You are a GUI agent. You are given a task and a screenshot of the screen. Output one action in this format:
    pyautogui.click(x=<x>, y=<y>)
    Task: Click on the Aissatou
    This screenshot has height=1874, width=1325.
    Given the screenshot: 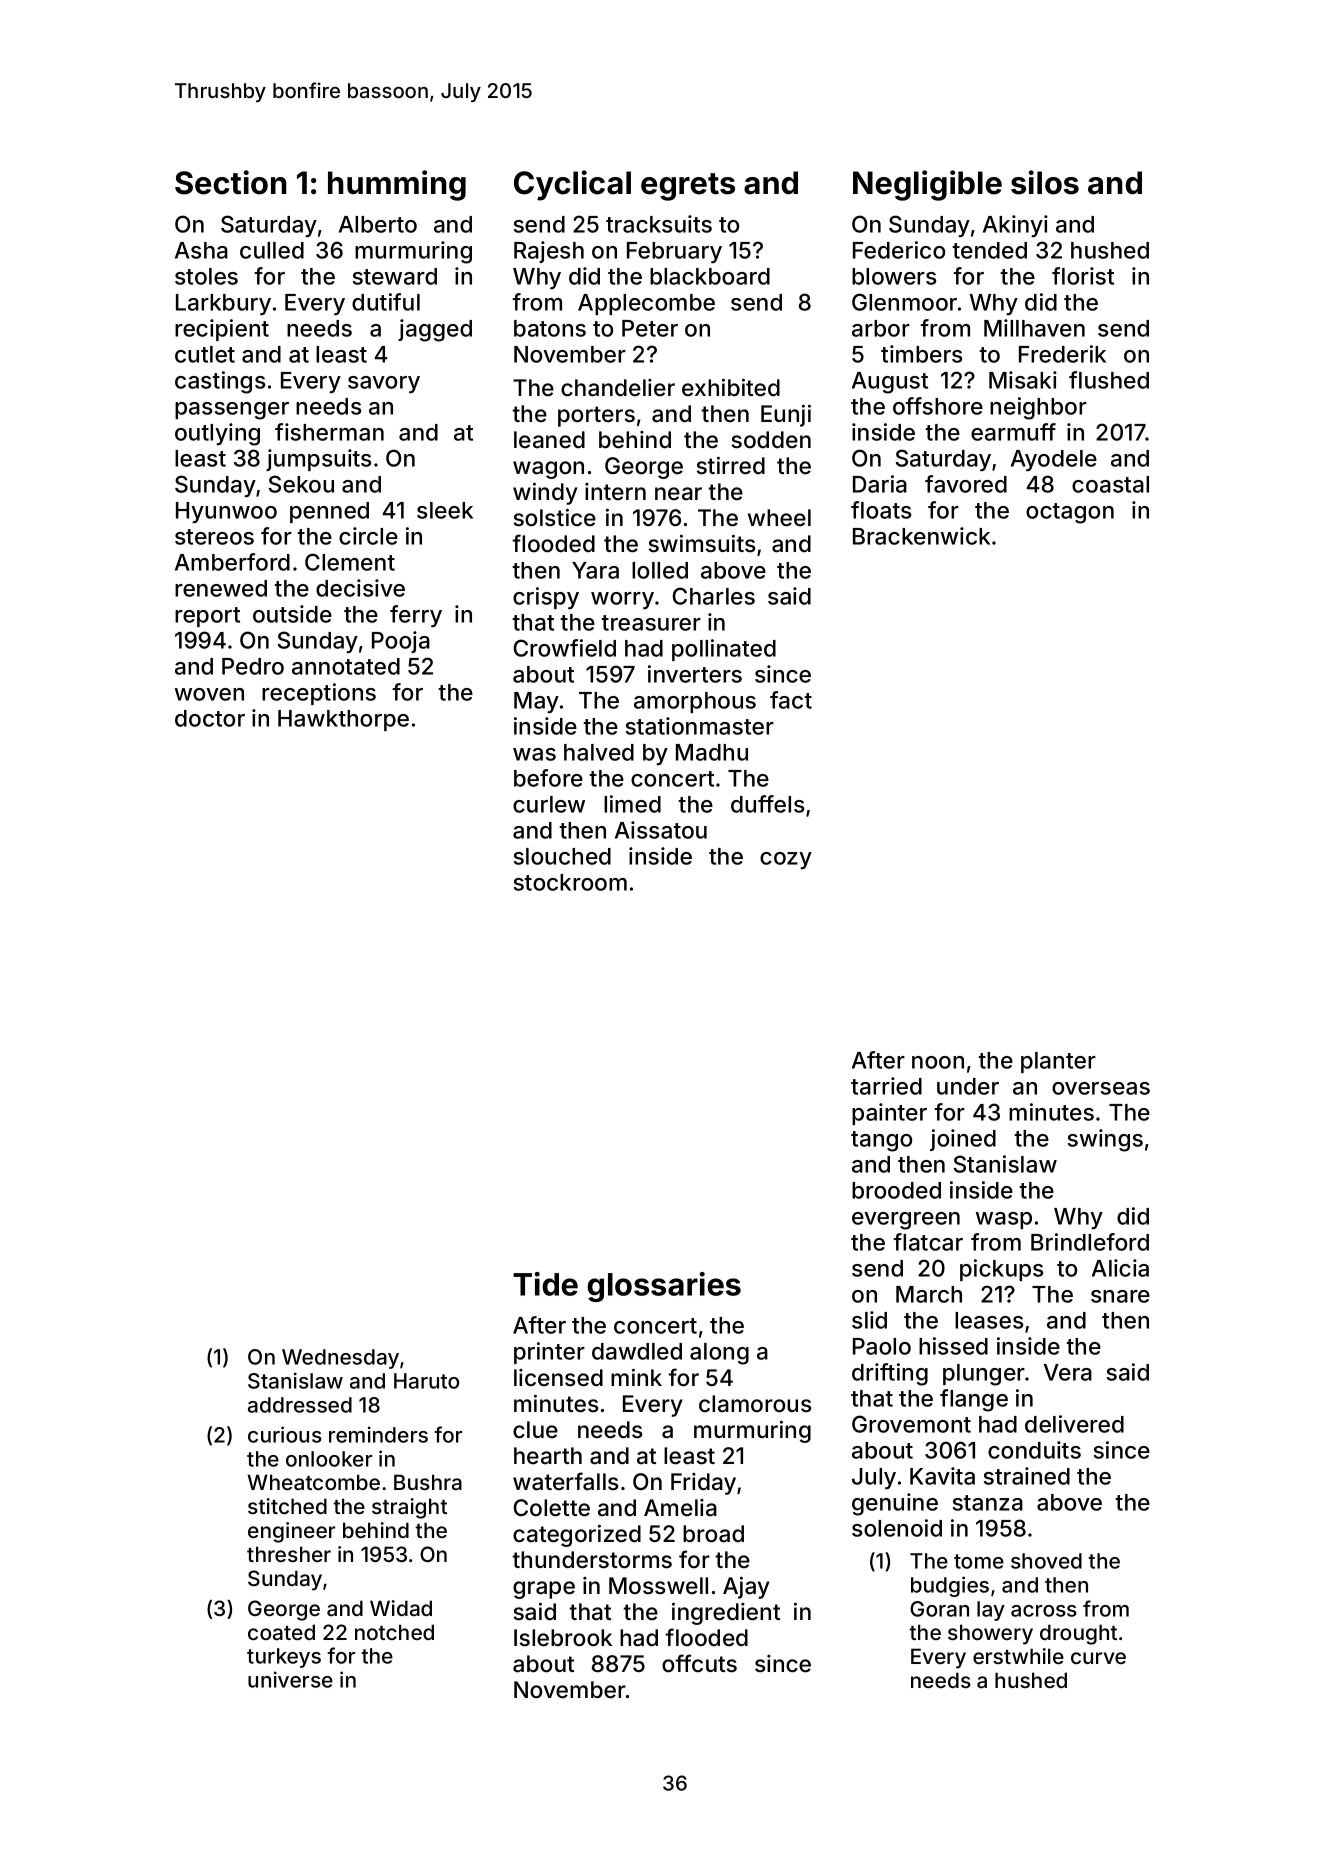 What is the action you would take?
    pyautogui.click(x=661, y=830)
